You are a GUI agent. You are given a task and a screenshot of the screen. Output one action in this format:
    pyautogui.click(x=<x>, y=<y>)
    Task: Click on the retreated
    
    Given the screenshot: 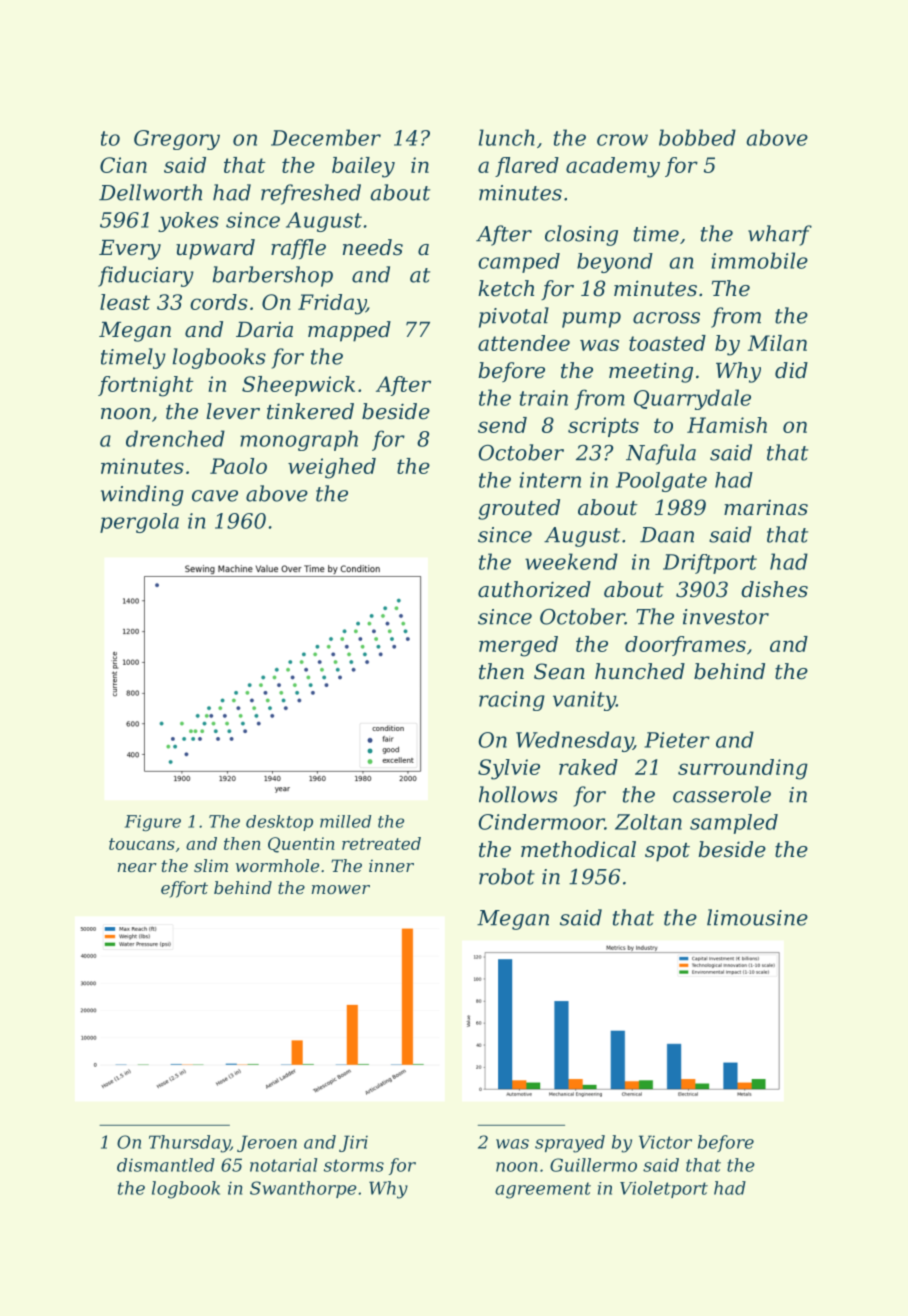 What is the action you would take?
    pyautogui.click(x=381, y=843)
